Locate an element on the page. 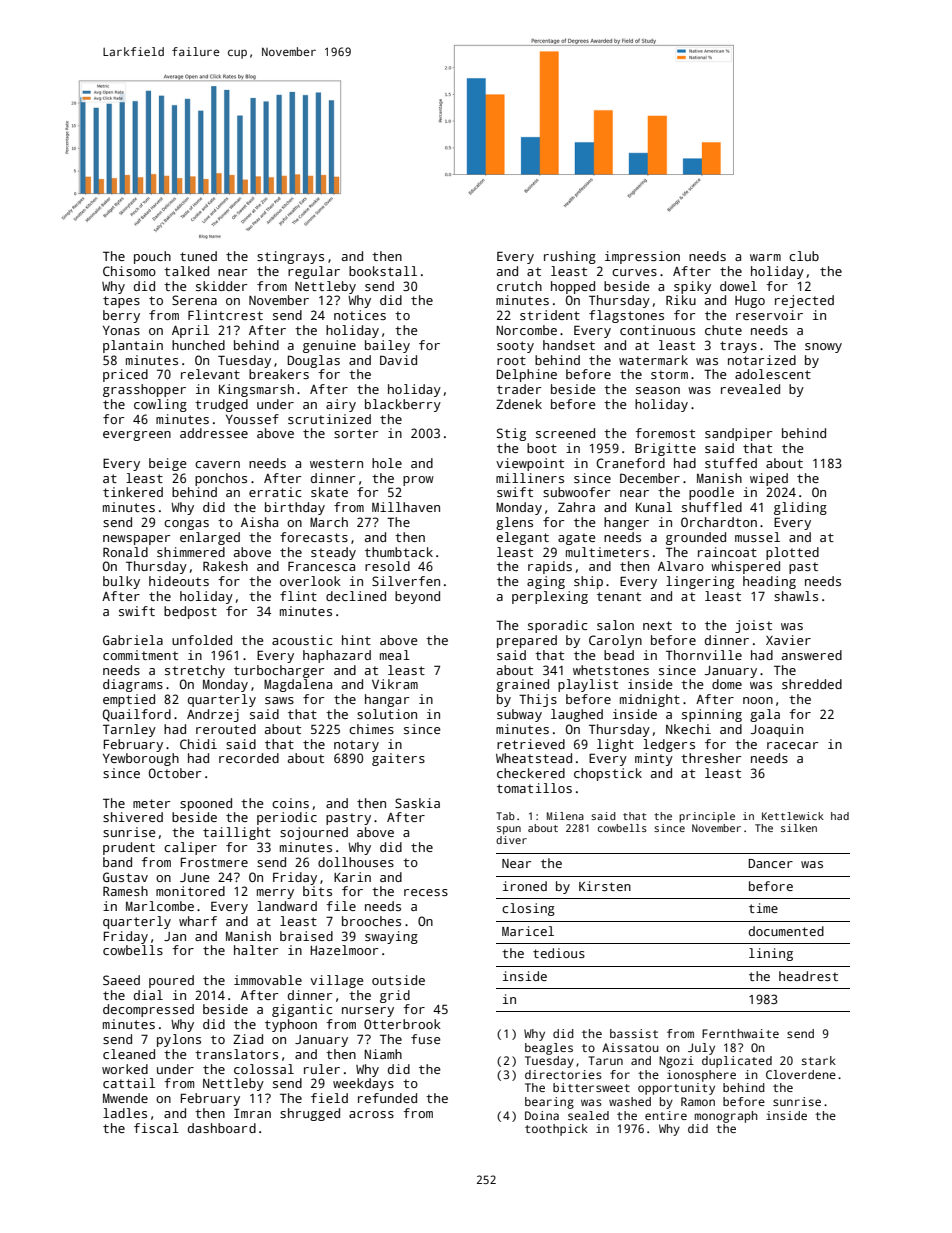  tuned is located at coordinates (198, 256).
